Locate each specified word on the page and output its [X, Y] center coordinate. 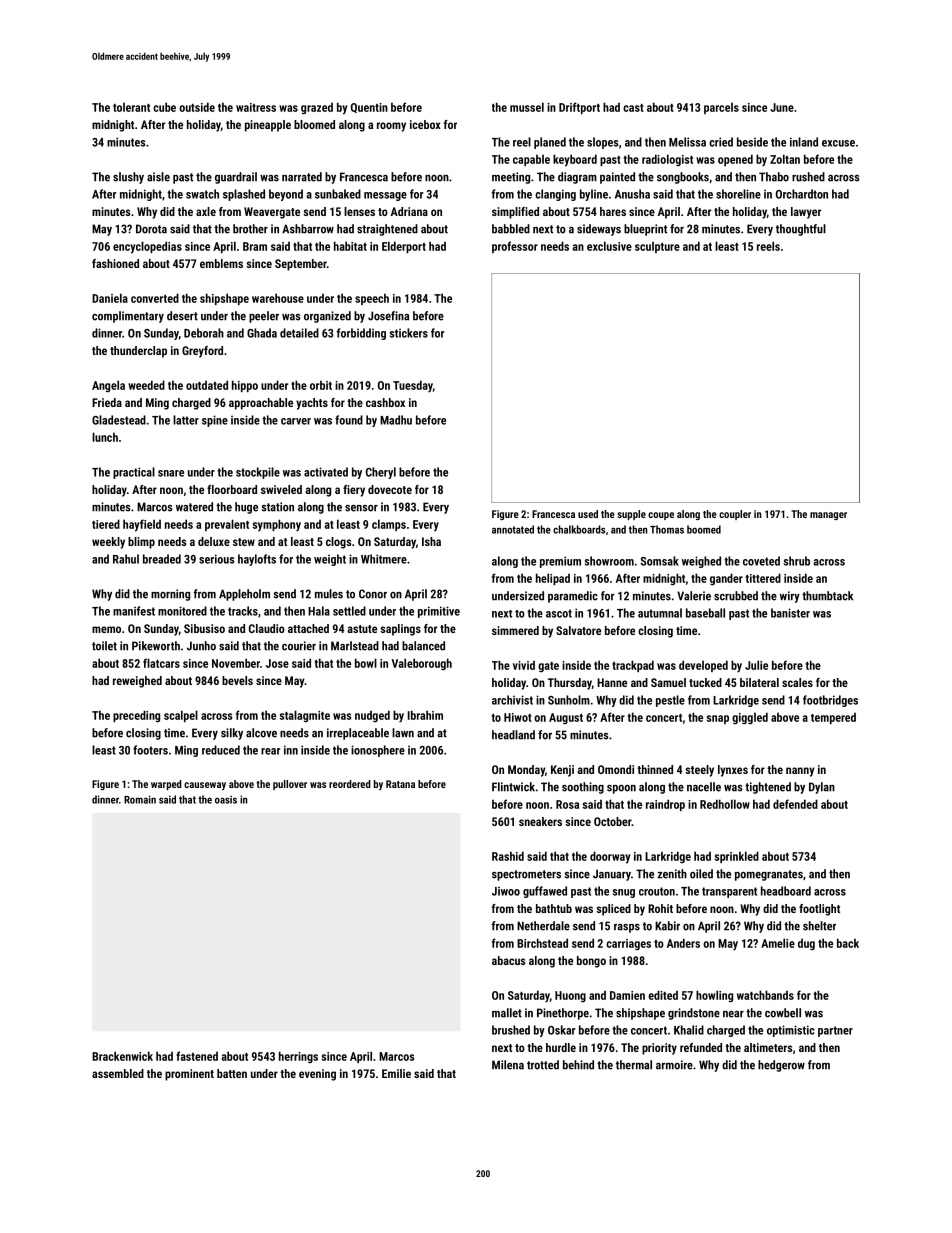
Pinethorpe [563, 1014]
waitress [256, 107]
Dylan [822, 788]
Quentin [369, 108]
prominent [189, 1075]
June [782, 107]
